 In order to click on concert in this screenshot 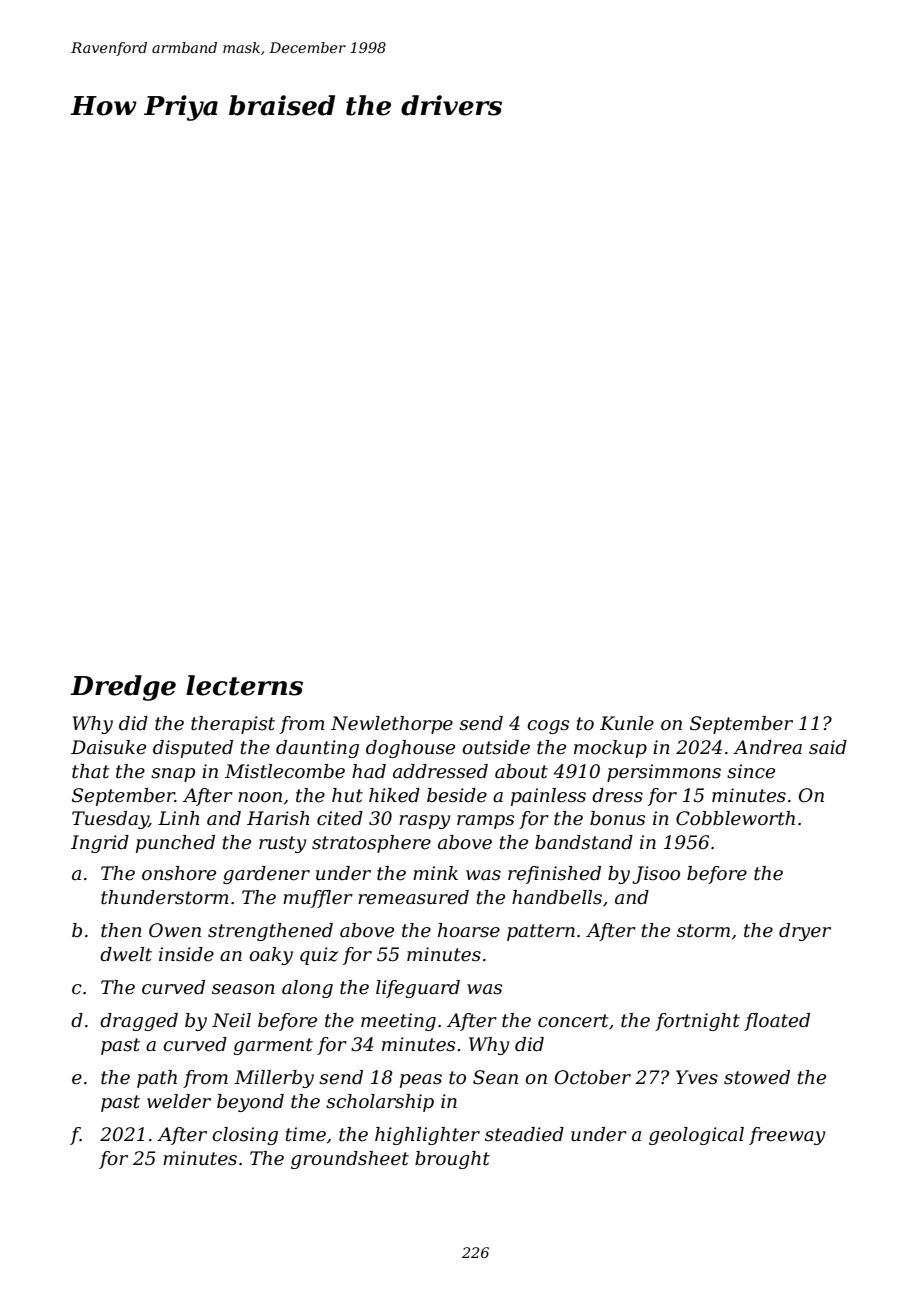, I will do `click(573, 1021)`.
